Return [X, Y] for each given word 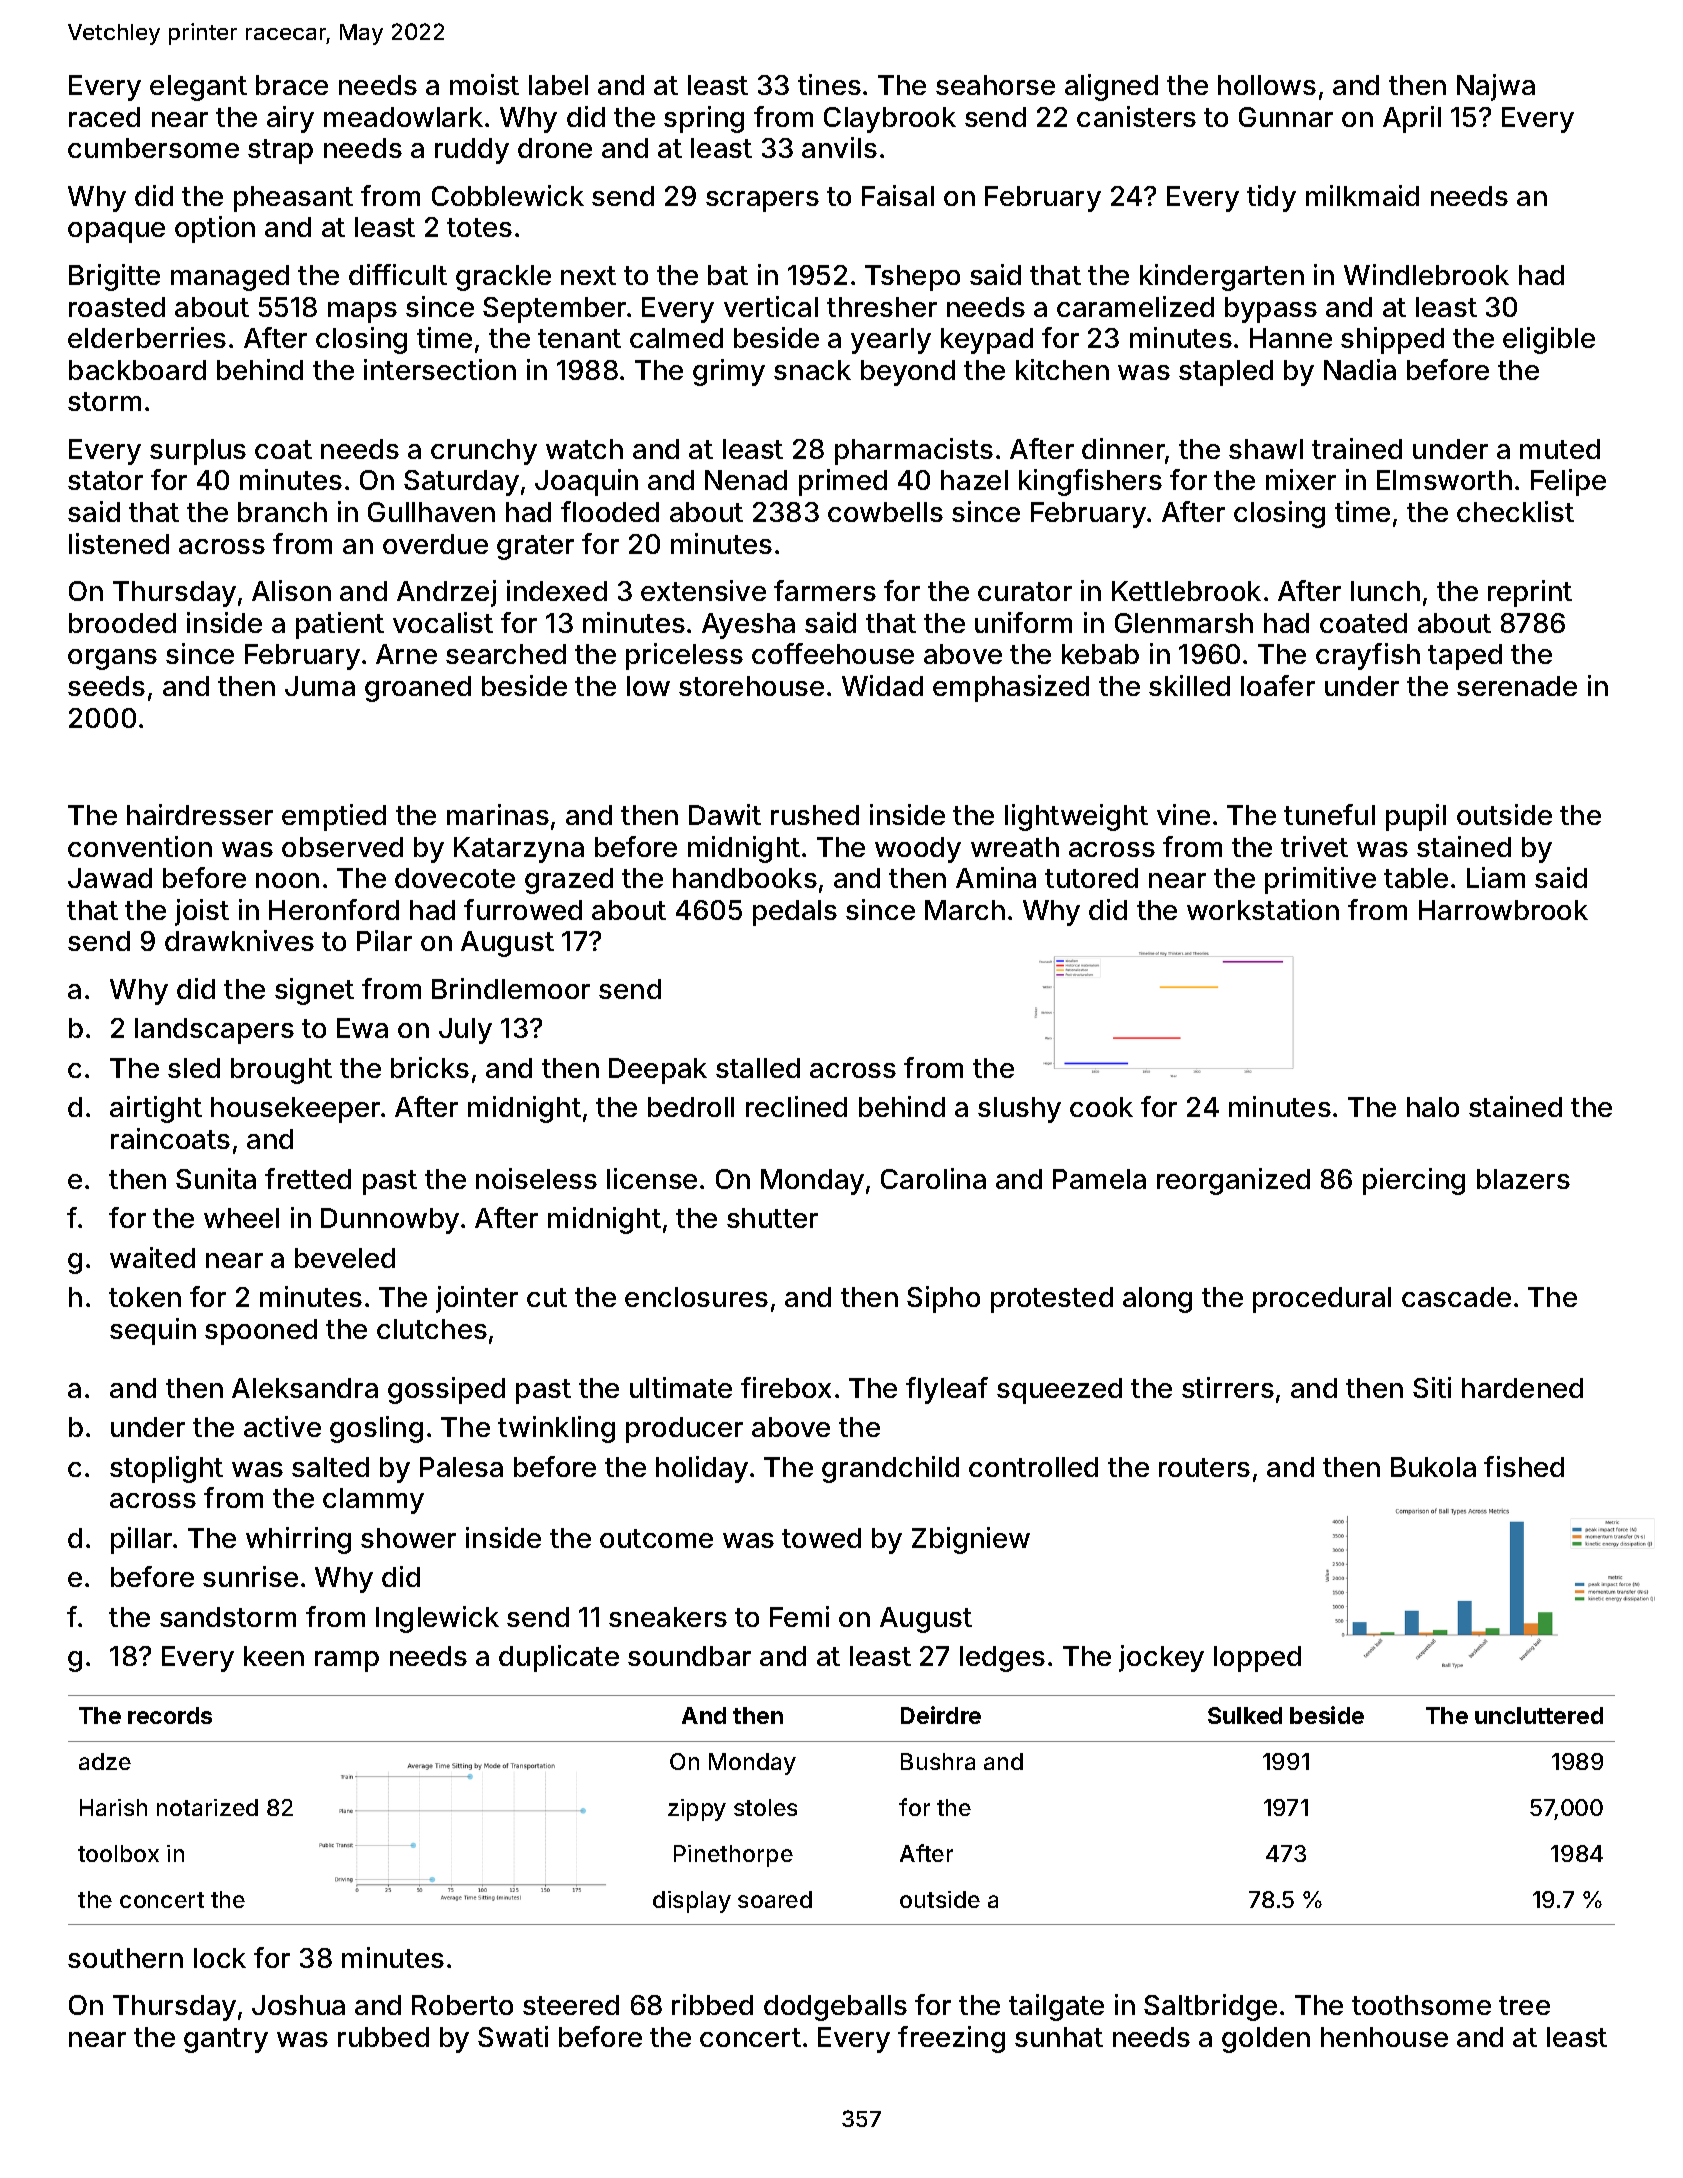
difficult [398, 274]
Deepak [658, 1071]
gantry [226, 2040]
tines [829, 84]
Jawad [110, 878]
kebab [1100, 654]
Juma [320, 686]
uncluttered [1539, 1715]
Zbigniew [971, 1540]
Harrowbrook [1503, 910]
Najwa [1496, 87]
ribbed [712, 2004]
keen [274, 1656]
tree [1524, 2005]
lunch [1385, 591]
